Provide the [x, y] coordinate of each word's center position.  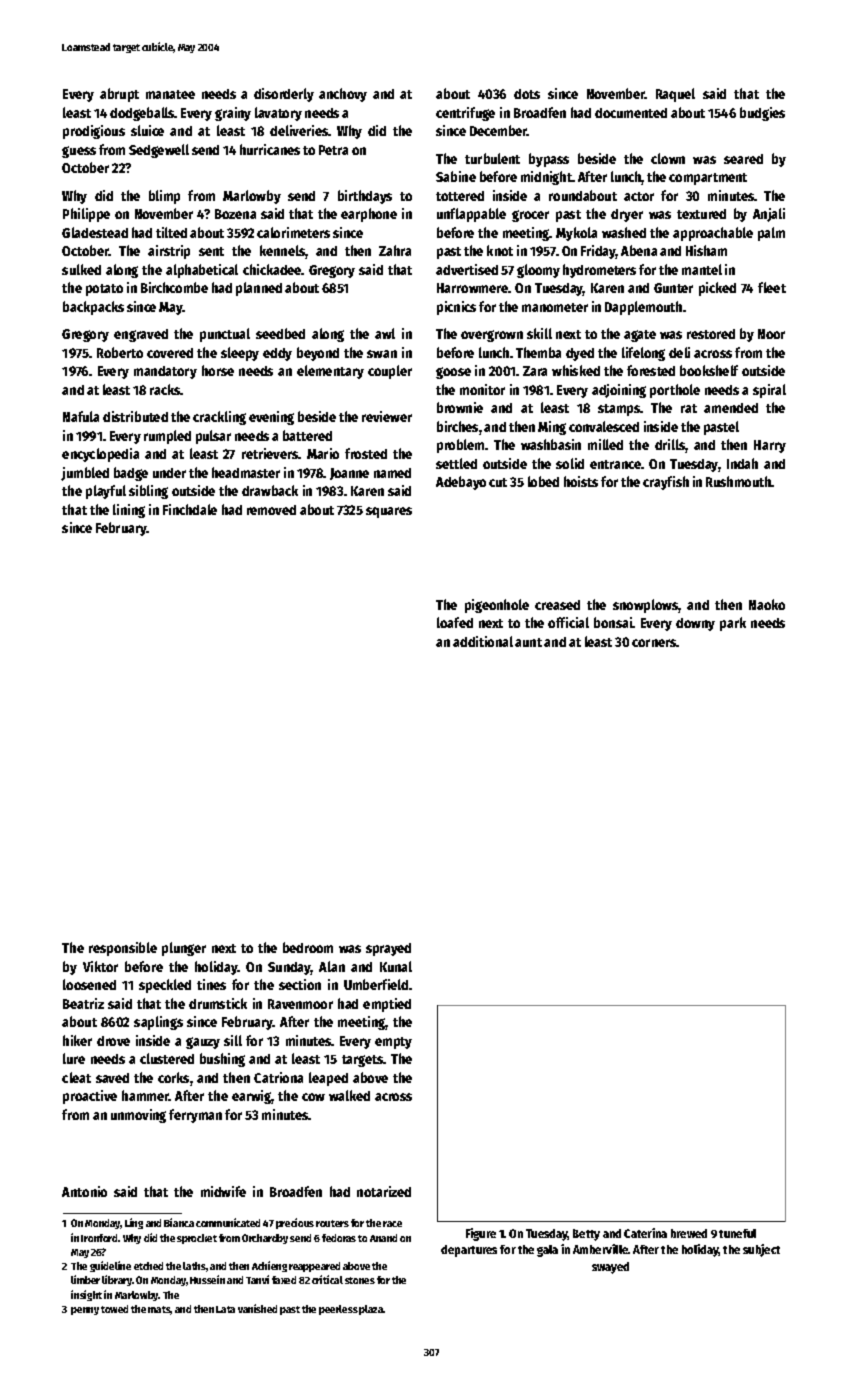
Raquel [675, 95]
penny [85, 1311]
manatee [170, 94]
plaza [371, 1310]
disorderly [284, 95]
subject [761, 1250]
